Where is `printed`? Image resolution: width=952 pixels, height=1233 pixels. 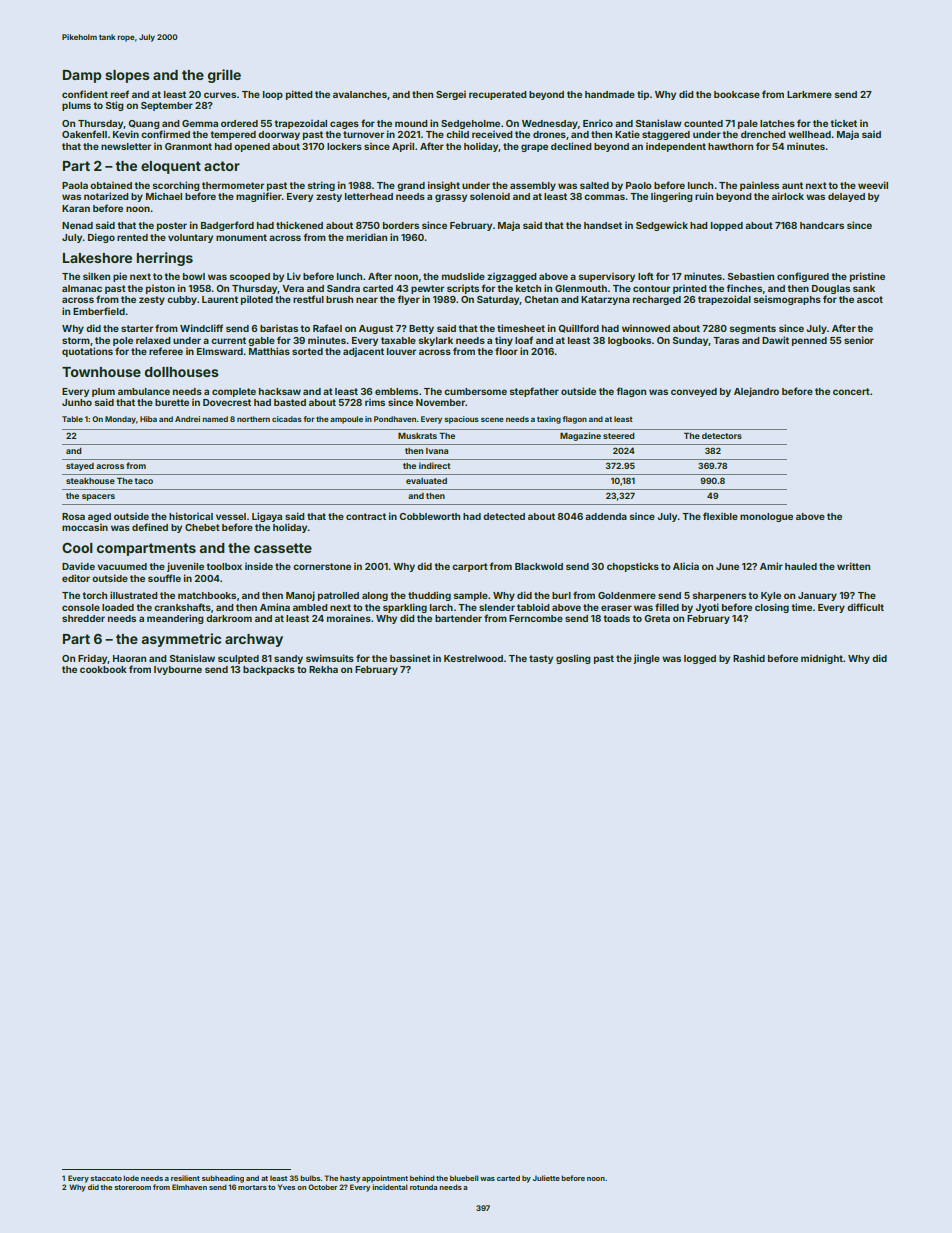
printed is located at coordinates (690, 289).
